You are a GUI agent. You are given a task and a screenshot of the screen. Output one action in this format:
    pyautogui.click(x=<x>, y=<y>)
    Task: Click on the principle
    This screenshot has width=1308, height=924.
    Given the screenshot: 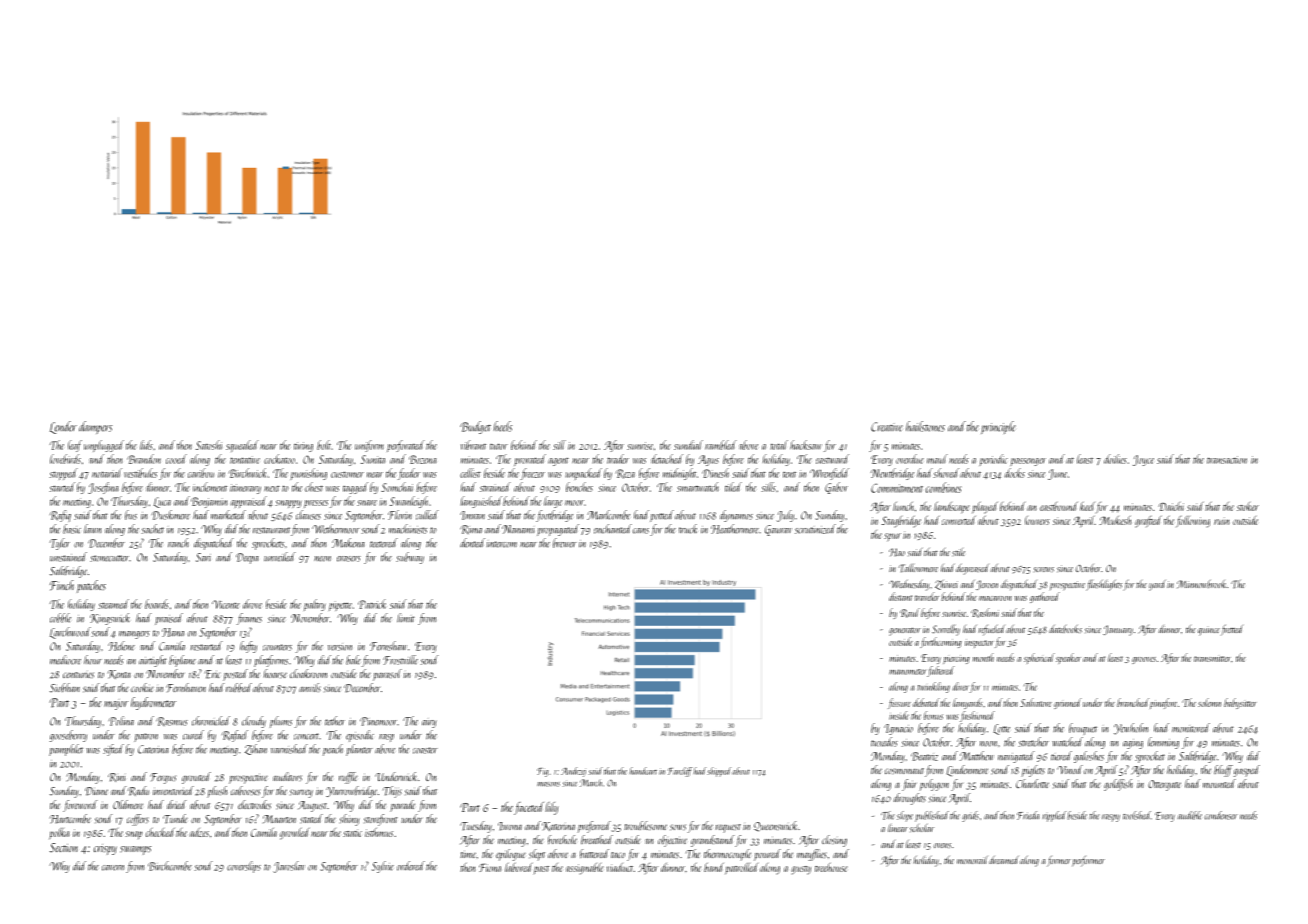 What is the action you would take?
    pyautogui.click(x=998, y=427)
